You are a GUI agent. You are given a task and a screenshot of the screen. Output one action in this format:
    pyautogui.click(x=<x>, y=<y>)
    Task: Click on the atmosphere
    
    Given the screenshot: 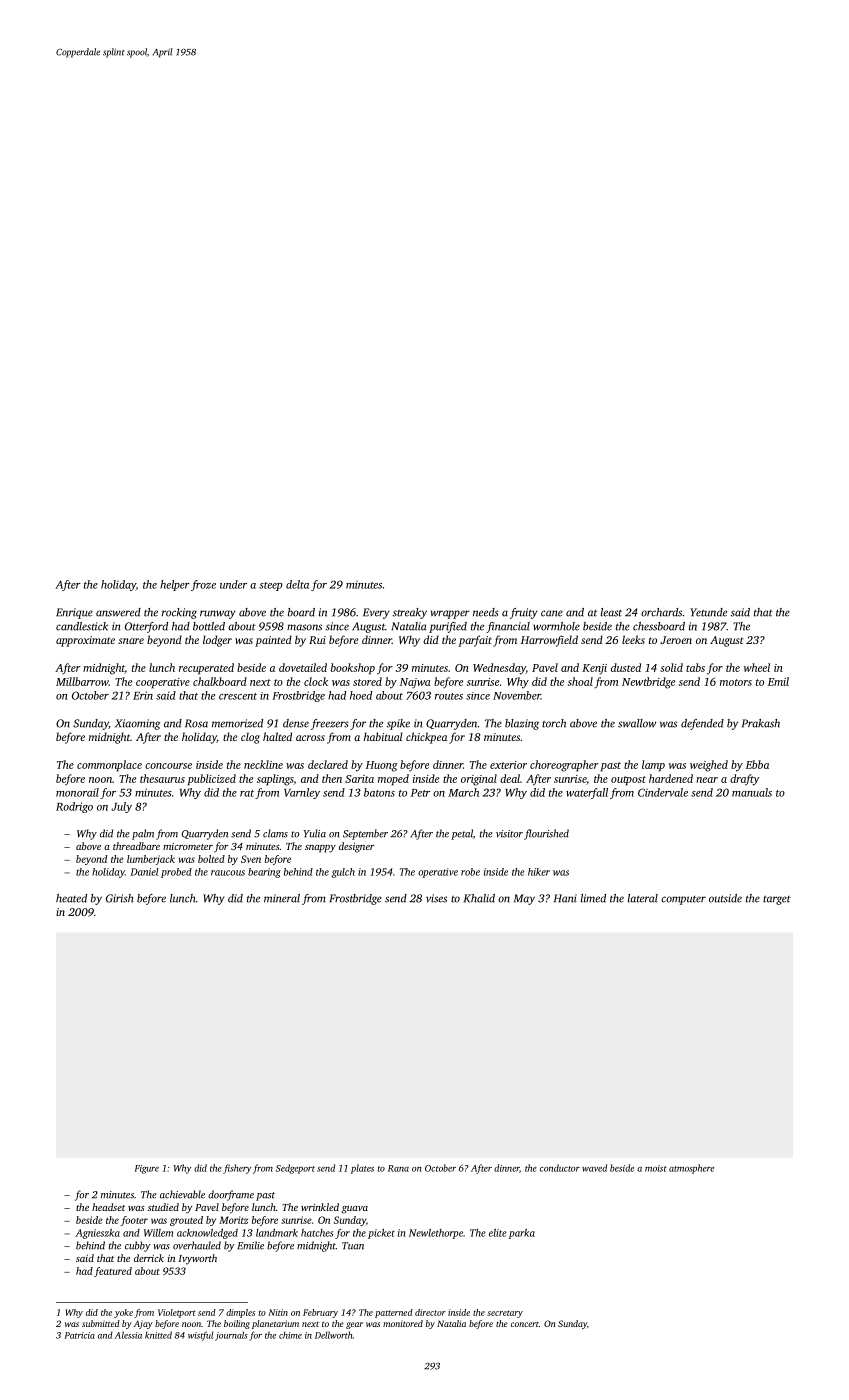 What is the action you would take?
    pyautogui.click(x=691, y=1169)
